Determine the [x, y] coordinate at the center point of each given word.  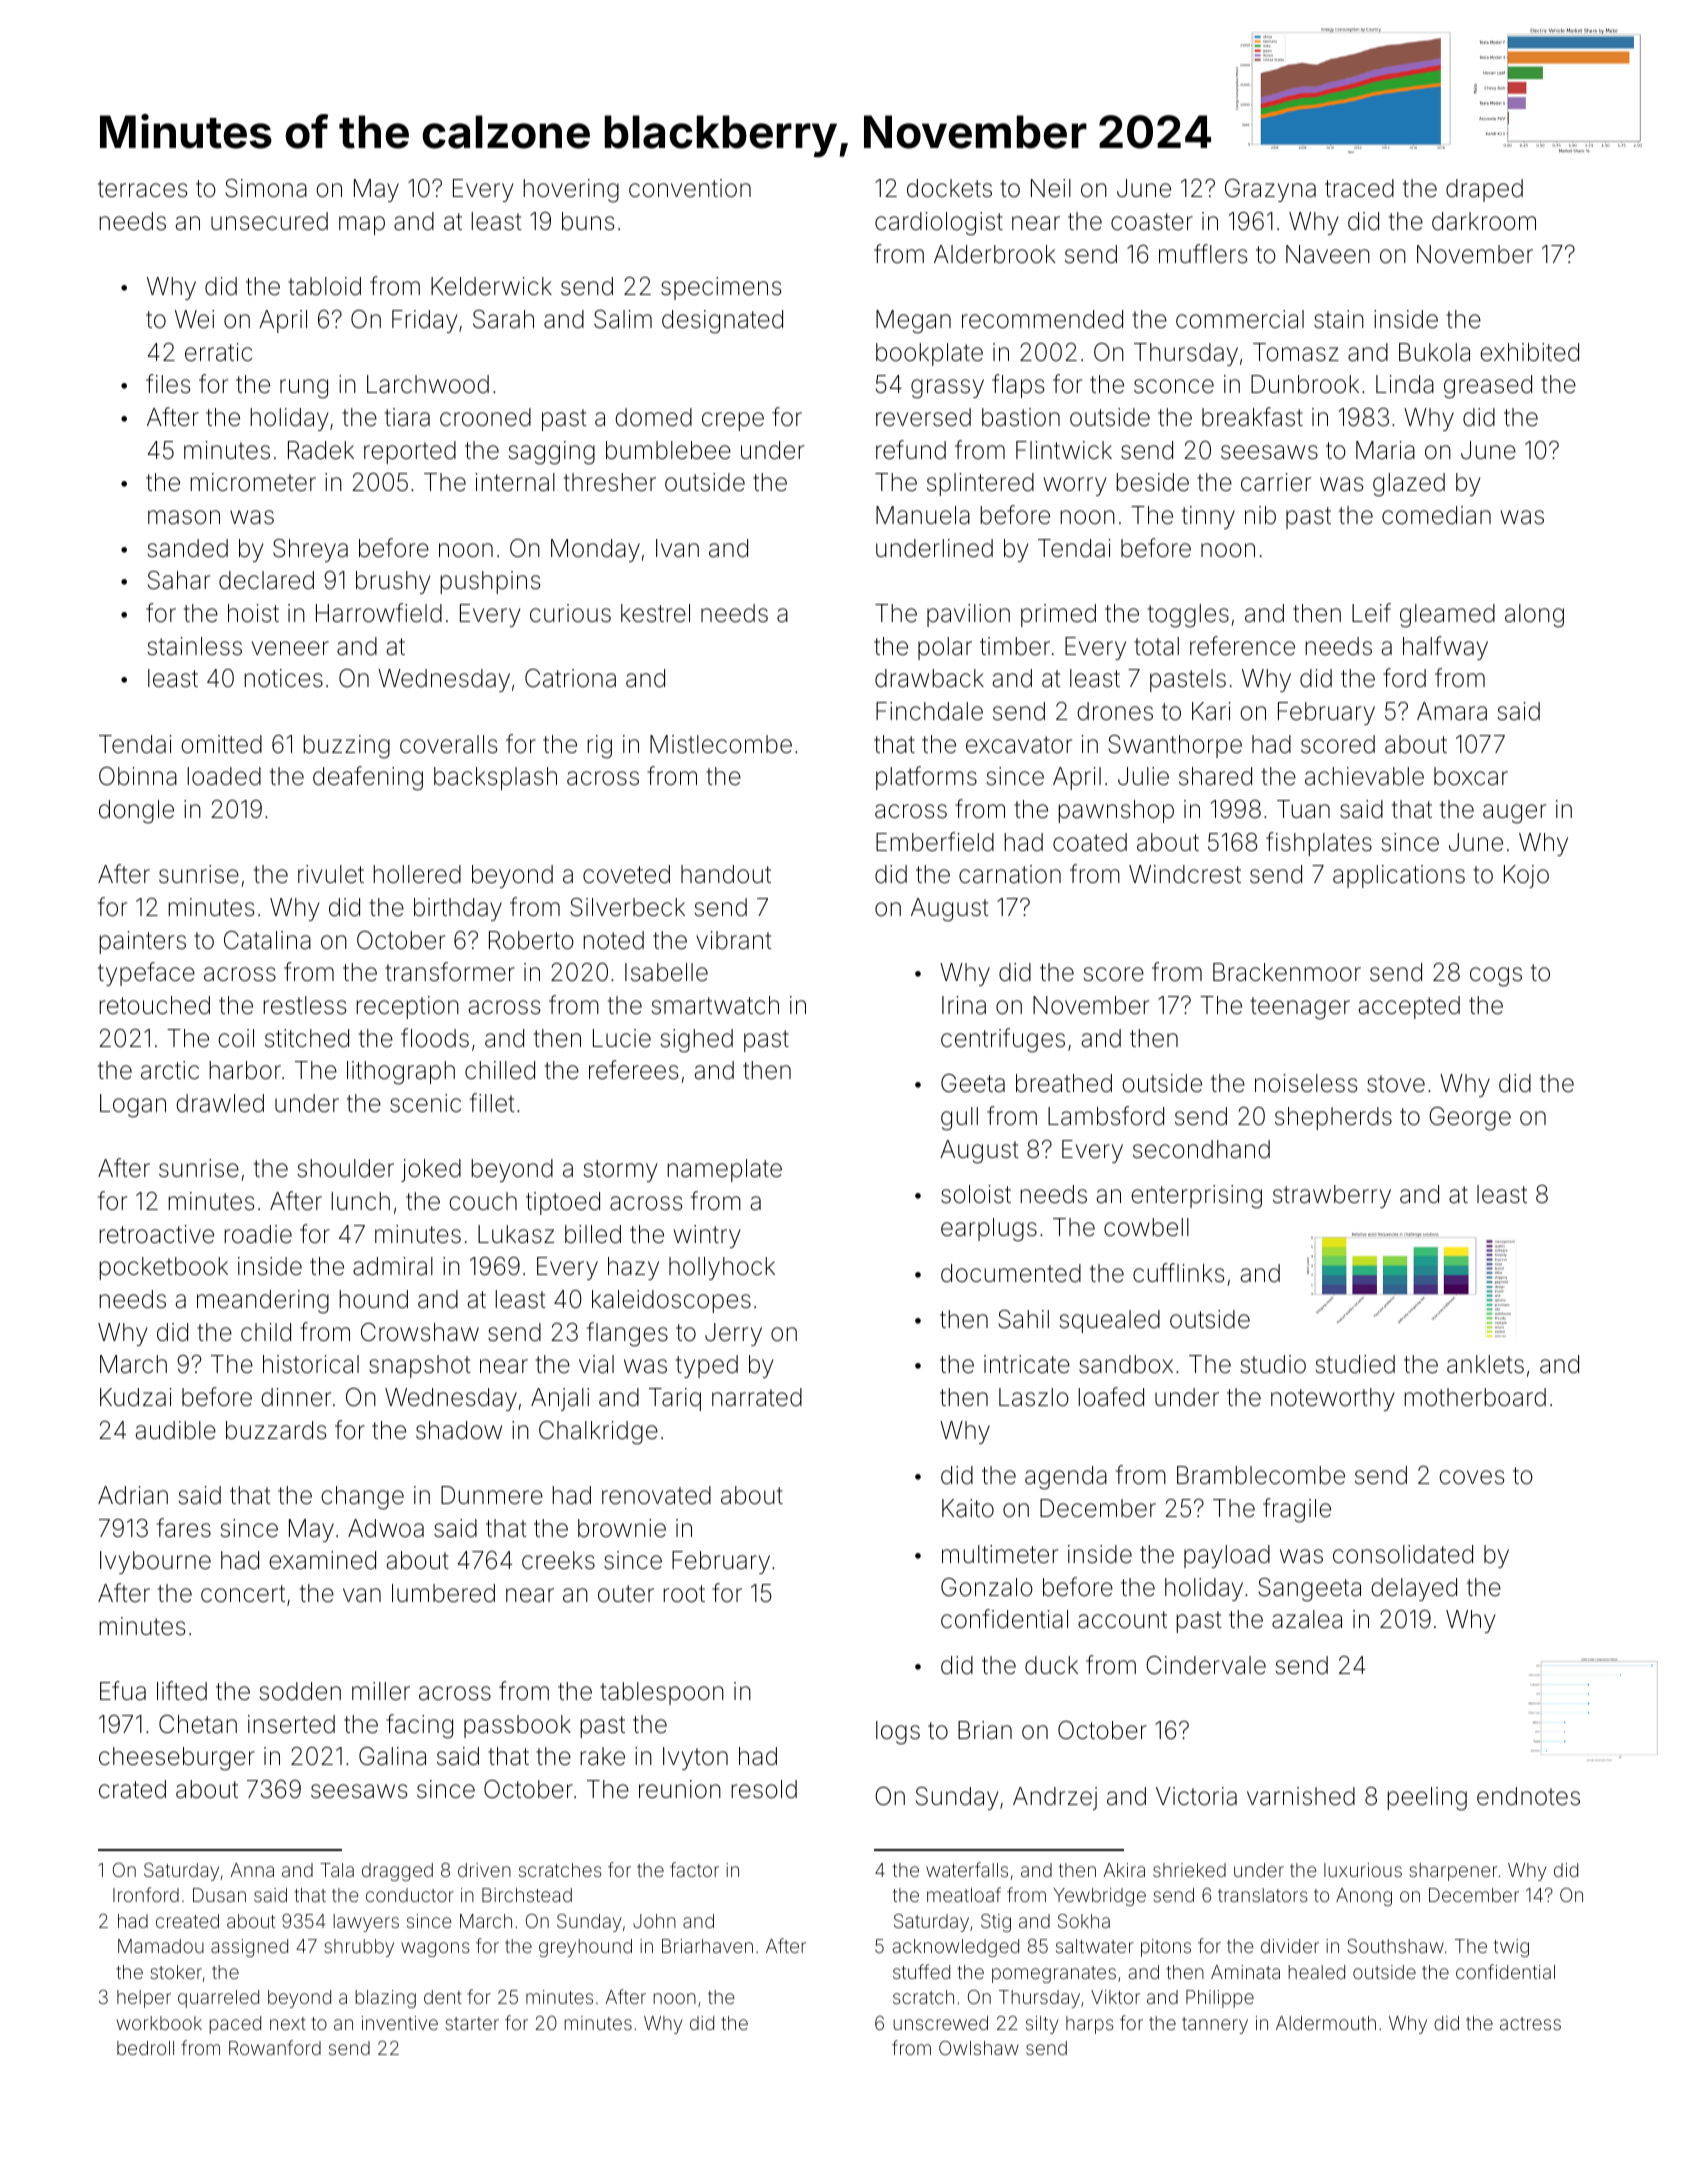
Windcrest [1185, 874]
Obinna [138, 776]
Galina [392, 1756]
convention [690, 188]
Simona [266, 188]
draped [1484, 190]
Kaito [968, 1508]
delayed [1414, 1589]
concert [243, 1594]
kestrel [655, 613]
